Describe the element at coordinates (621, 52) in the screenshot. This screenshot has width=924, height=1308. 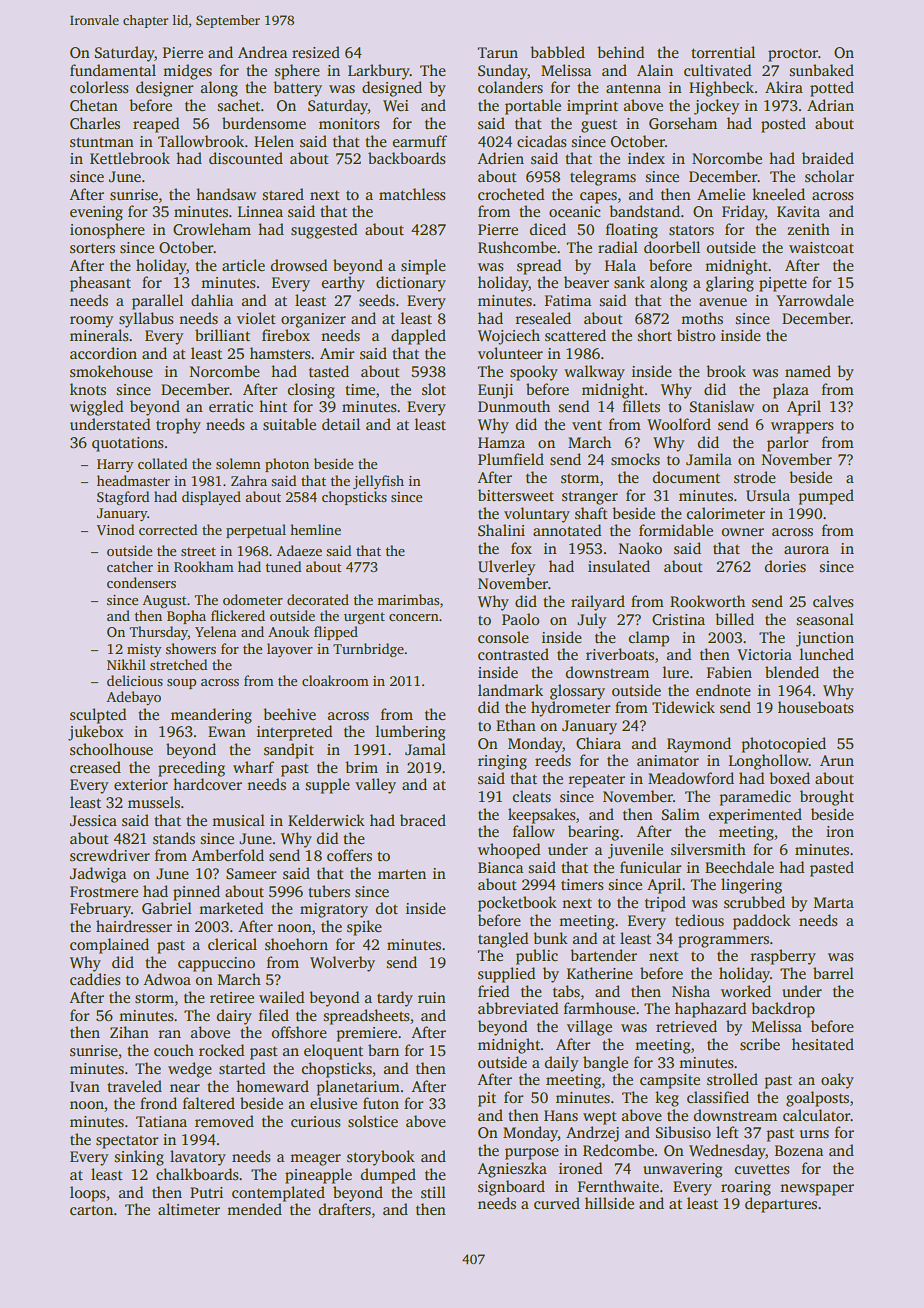
I see `behind` at that location.
